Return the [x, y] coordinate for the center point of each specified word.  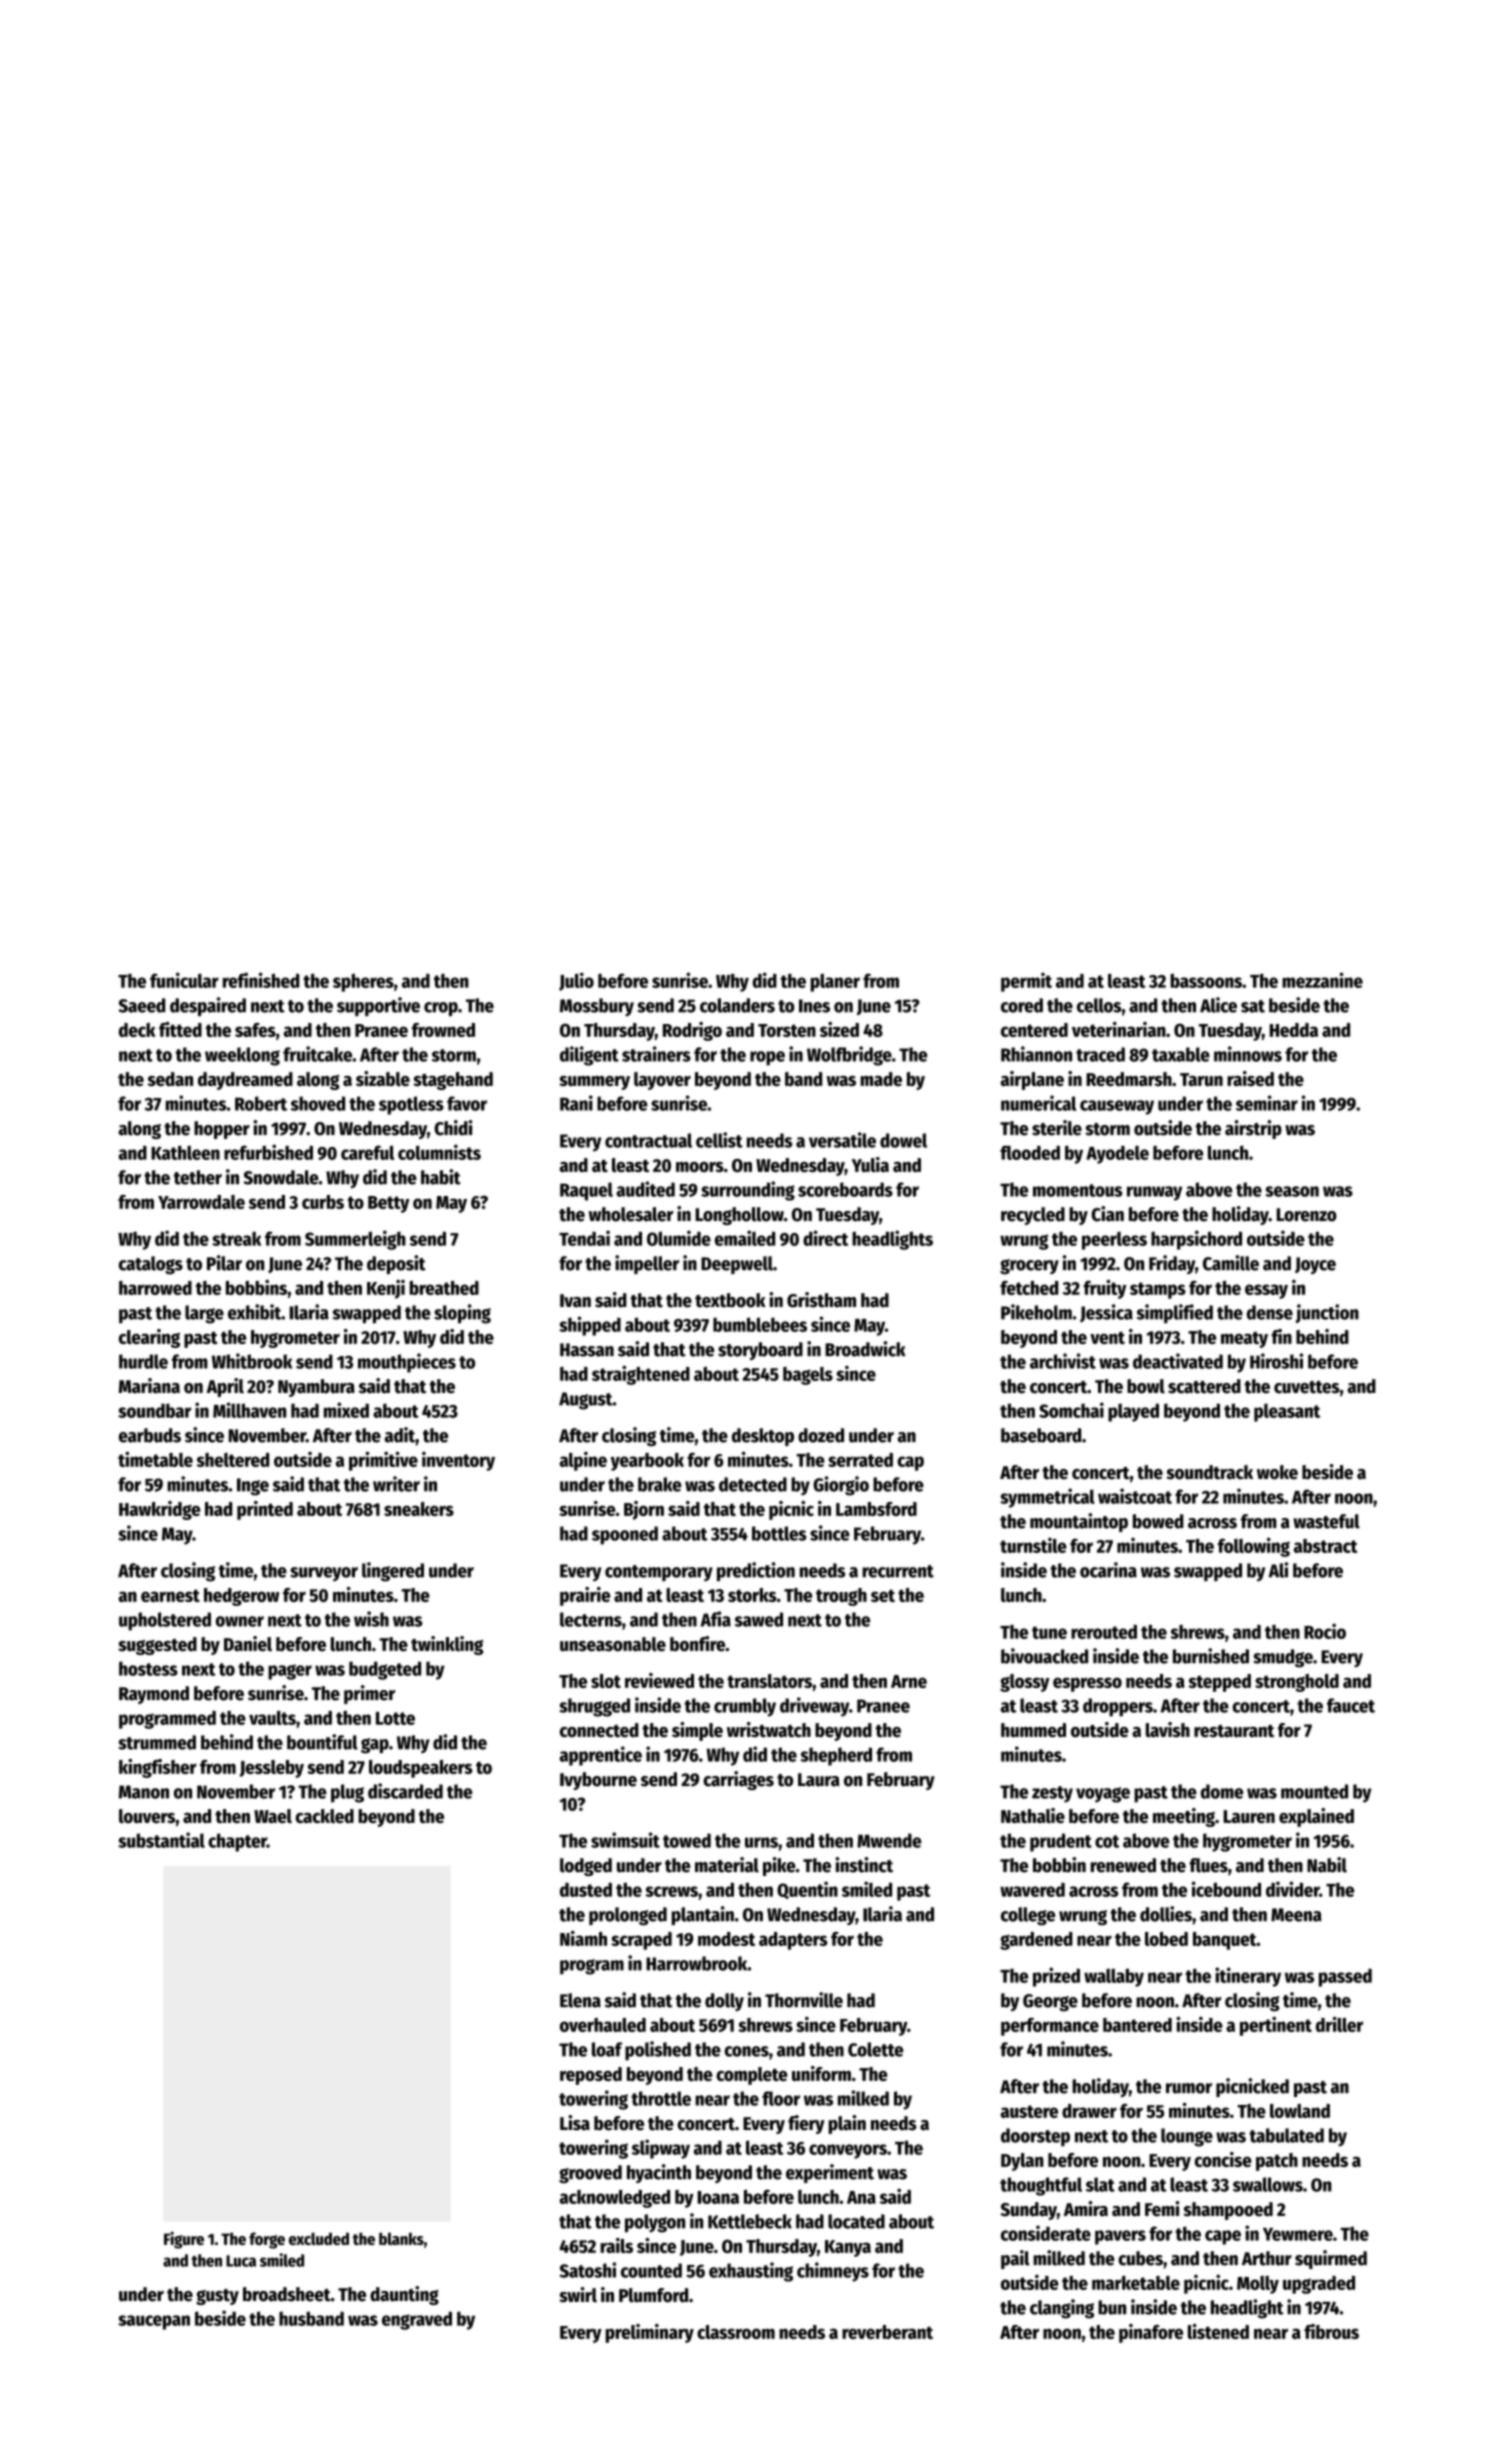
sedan [170, 1079]
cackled [324, 1816]
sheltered [233, 1460]
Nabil [1327, 1865]
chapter [237, 1842]
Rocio [1325, 1631]
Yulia [870, 1164]
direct [825, 1238]
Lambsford [876, 1509]
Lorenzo [1307, 1215]
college [1028, 1916]
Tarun [1201, 1079]
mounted [1314, 1791]
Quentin [807, 1890]
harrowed [155, 1288]
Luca [241, 2261]
